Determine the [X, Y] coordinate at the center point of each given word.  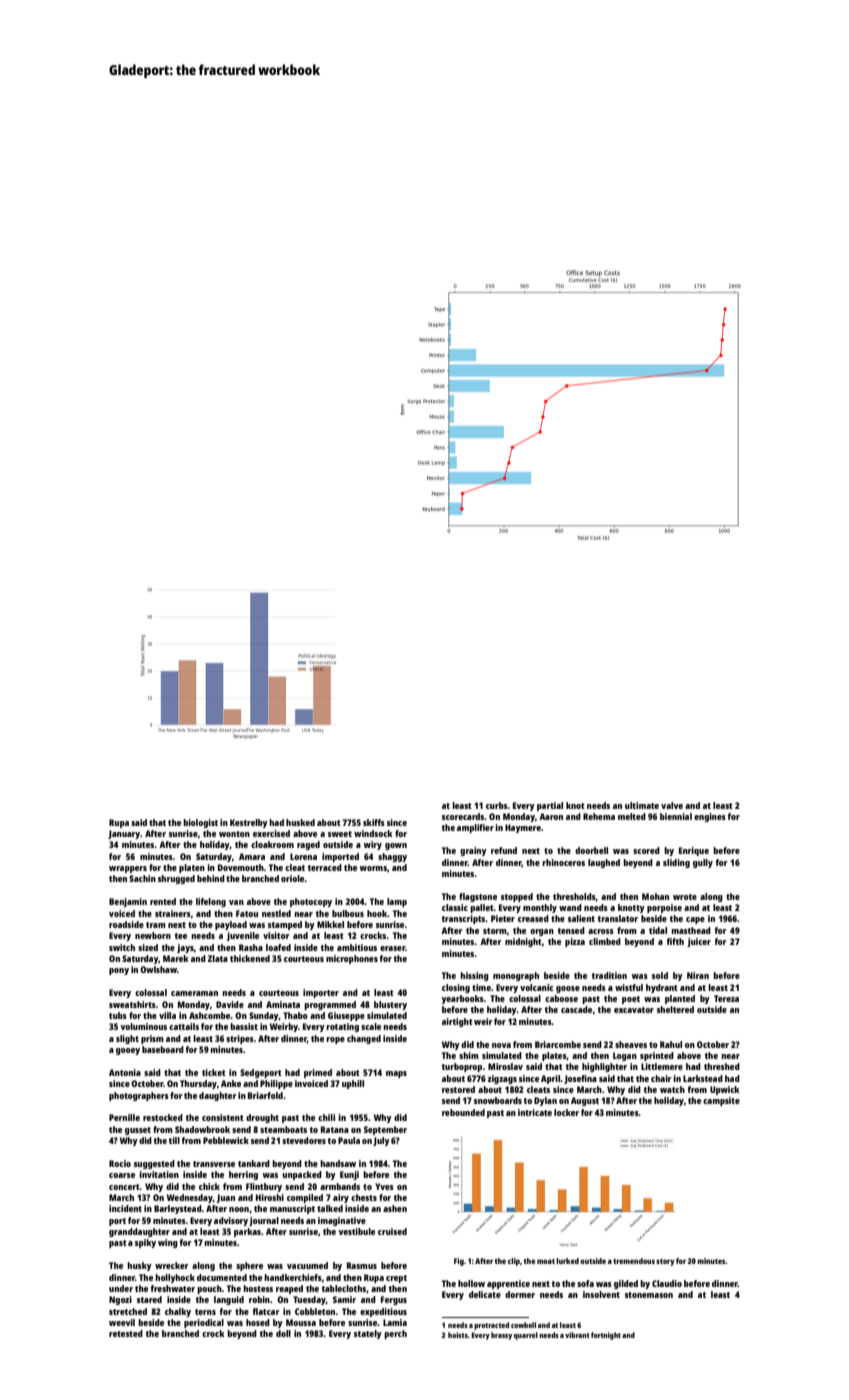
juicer [699, 942]
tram [156, 925]
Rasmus [362, 1265]
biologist [200, 823]
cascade [576, 1009]
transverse [214, 1164]
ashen [395, 1208]
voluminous [144, 1026]
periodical [204, 1323]
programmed [330, 1005]
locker [566, 1112]
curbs [497, 805]
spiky [145, 1243]
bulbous [348, 913]
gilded [626, 1284]
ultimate [642, 805]
